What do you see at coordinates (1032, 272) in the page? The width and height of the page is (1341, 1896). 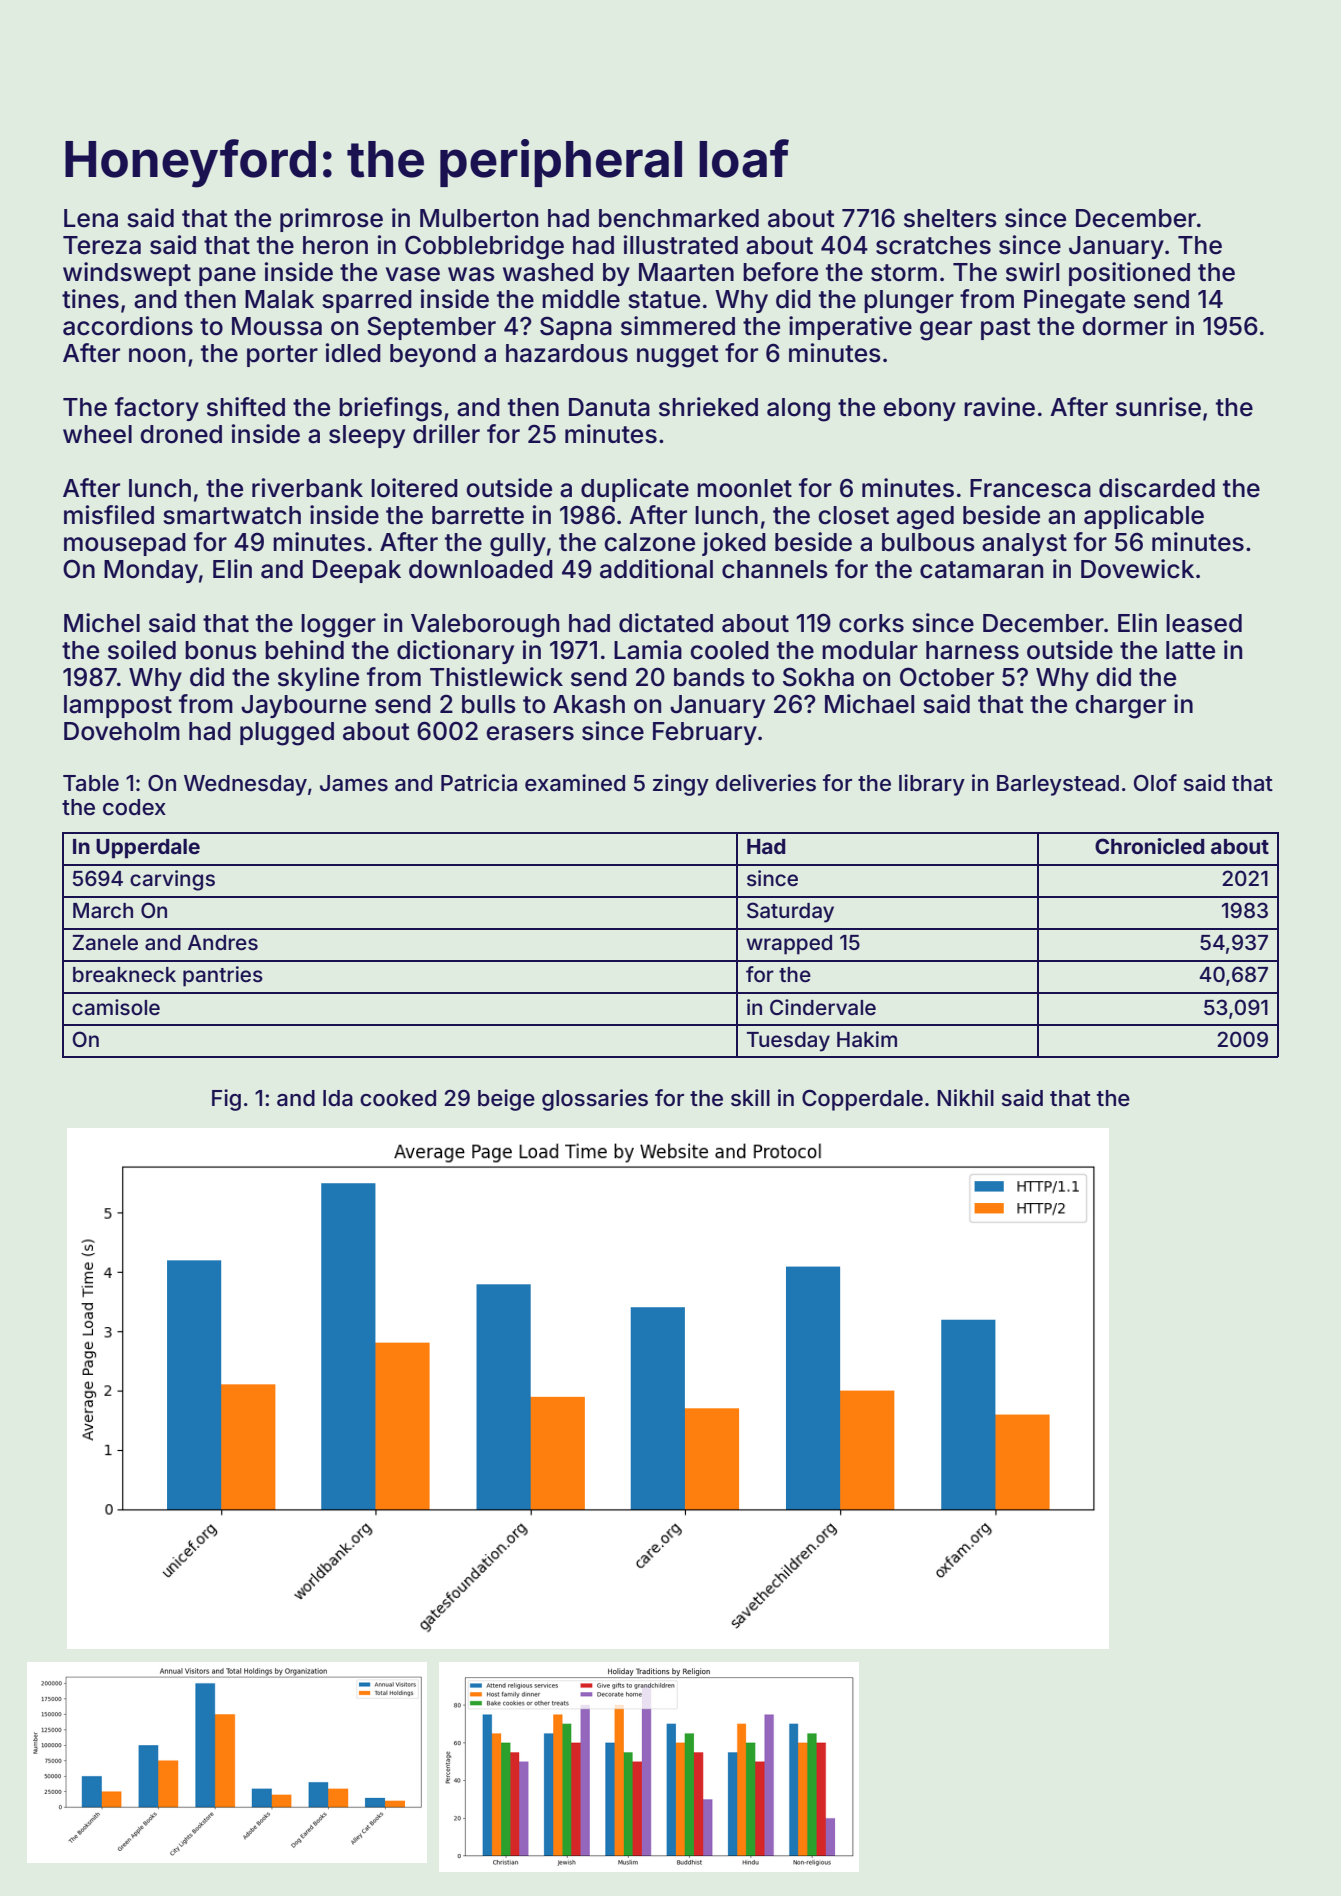 I see `swirl` at bounding box center [1032, 272].
